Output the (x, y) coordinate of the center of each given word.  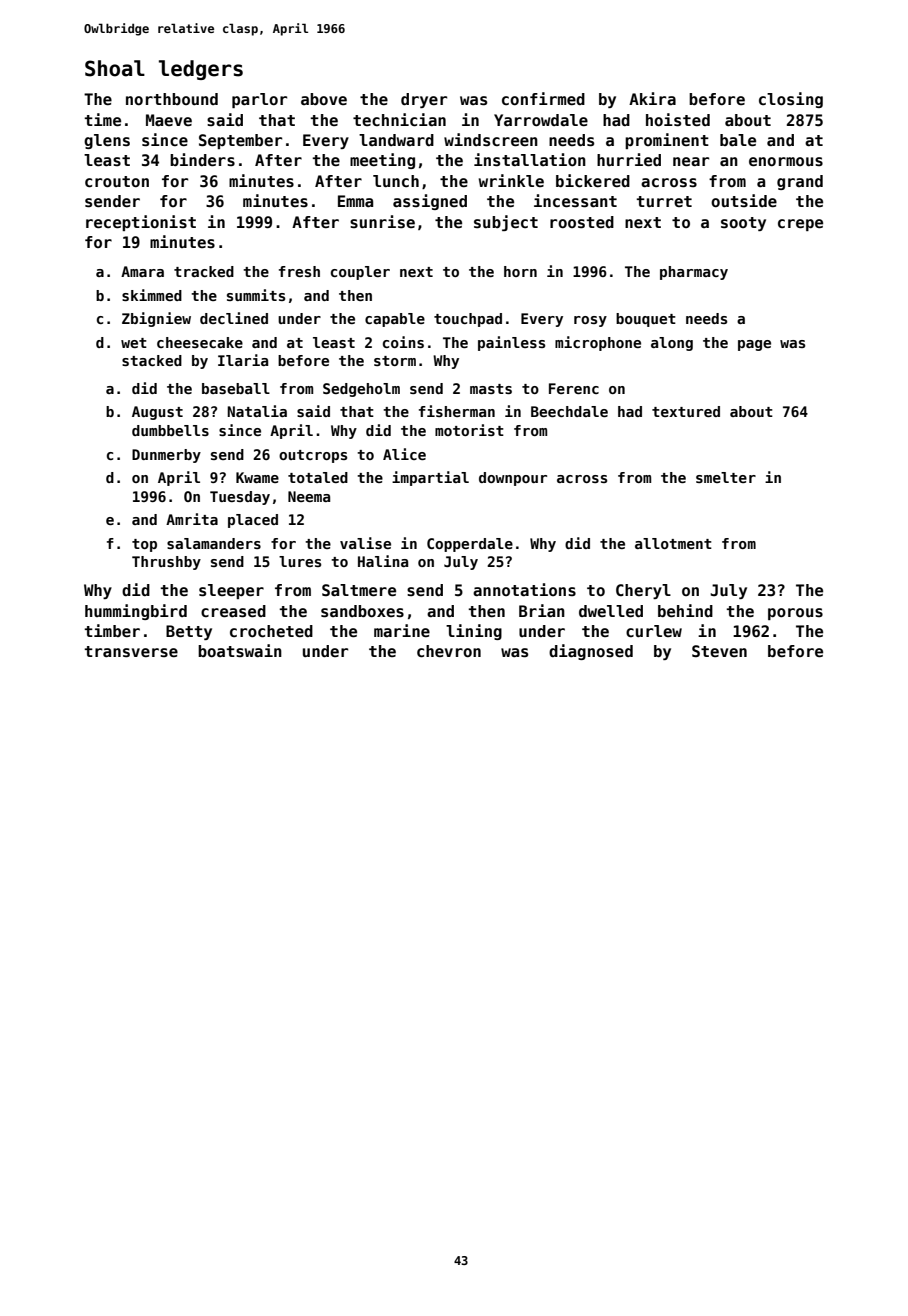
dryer (424, 100)
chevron (449, 651)
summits (256, 295)
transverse (131, 652)
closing (791, 100)
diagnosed (591, 652)
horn (520, 271)
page (754, 345)
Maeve (169, 120)
